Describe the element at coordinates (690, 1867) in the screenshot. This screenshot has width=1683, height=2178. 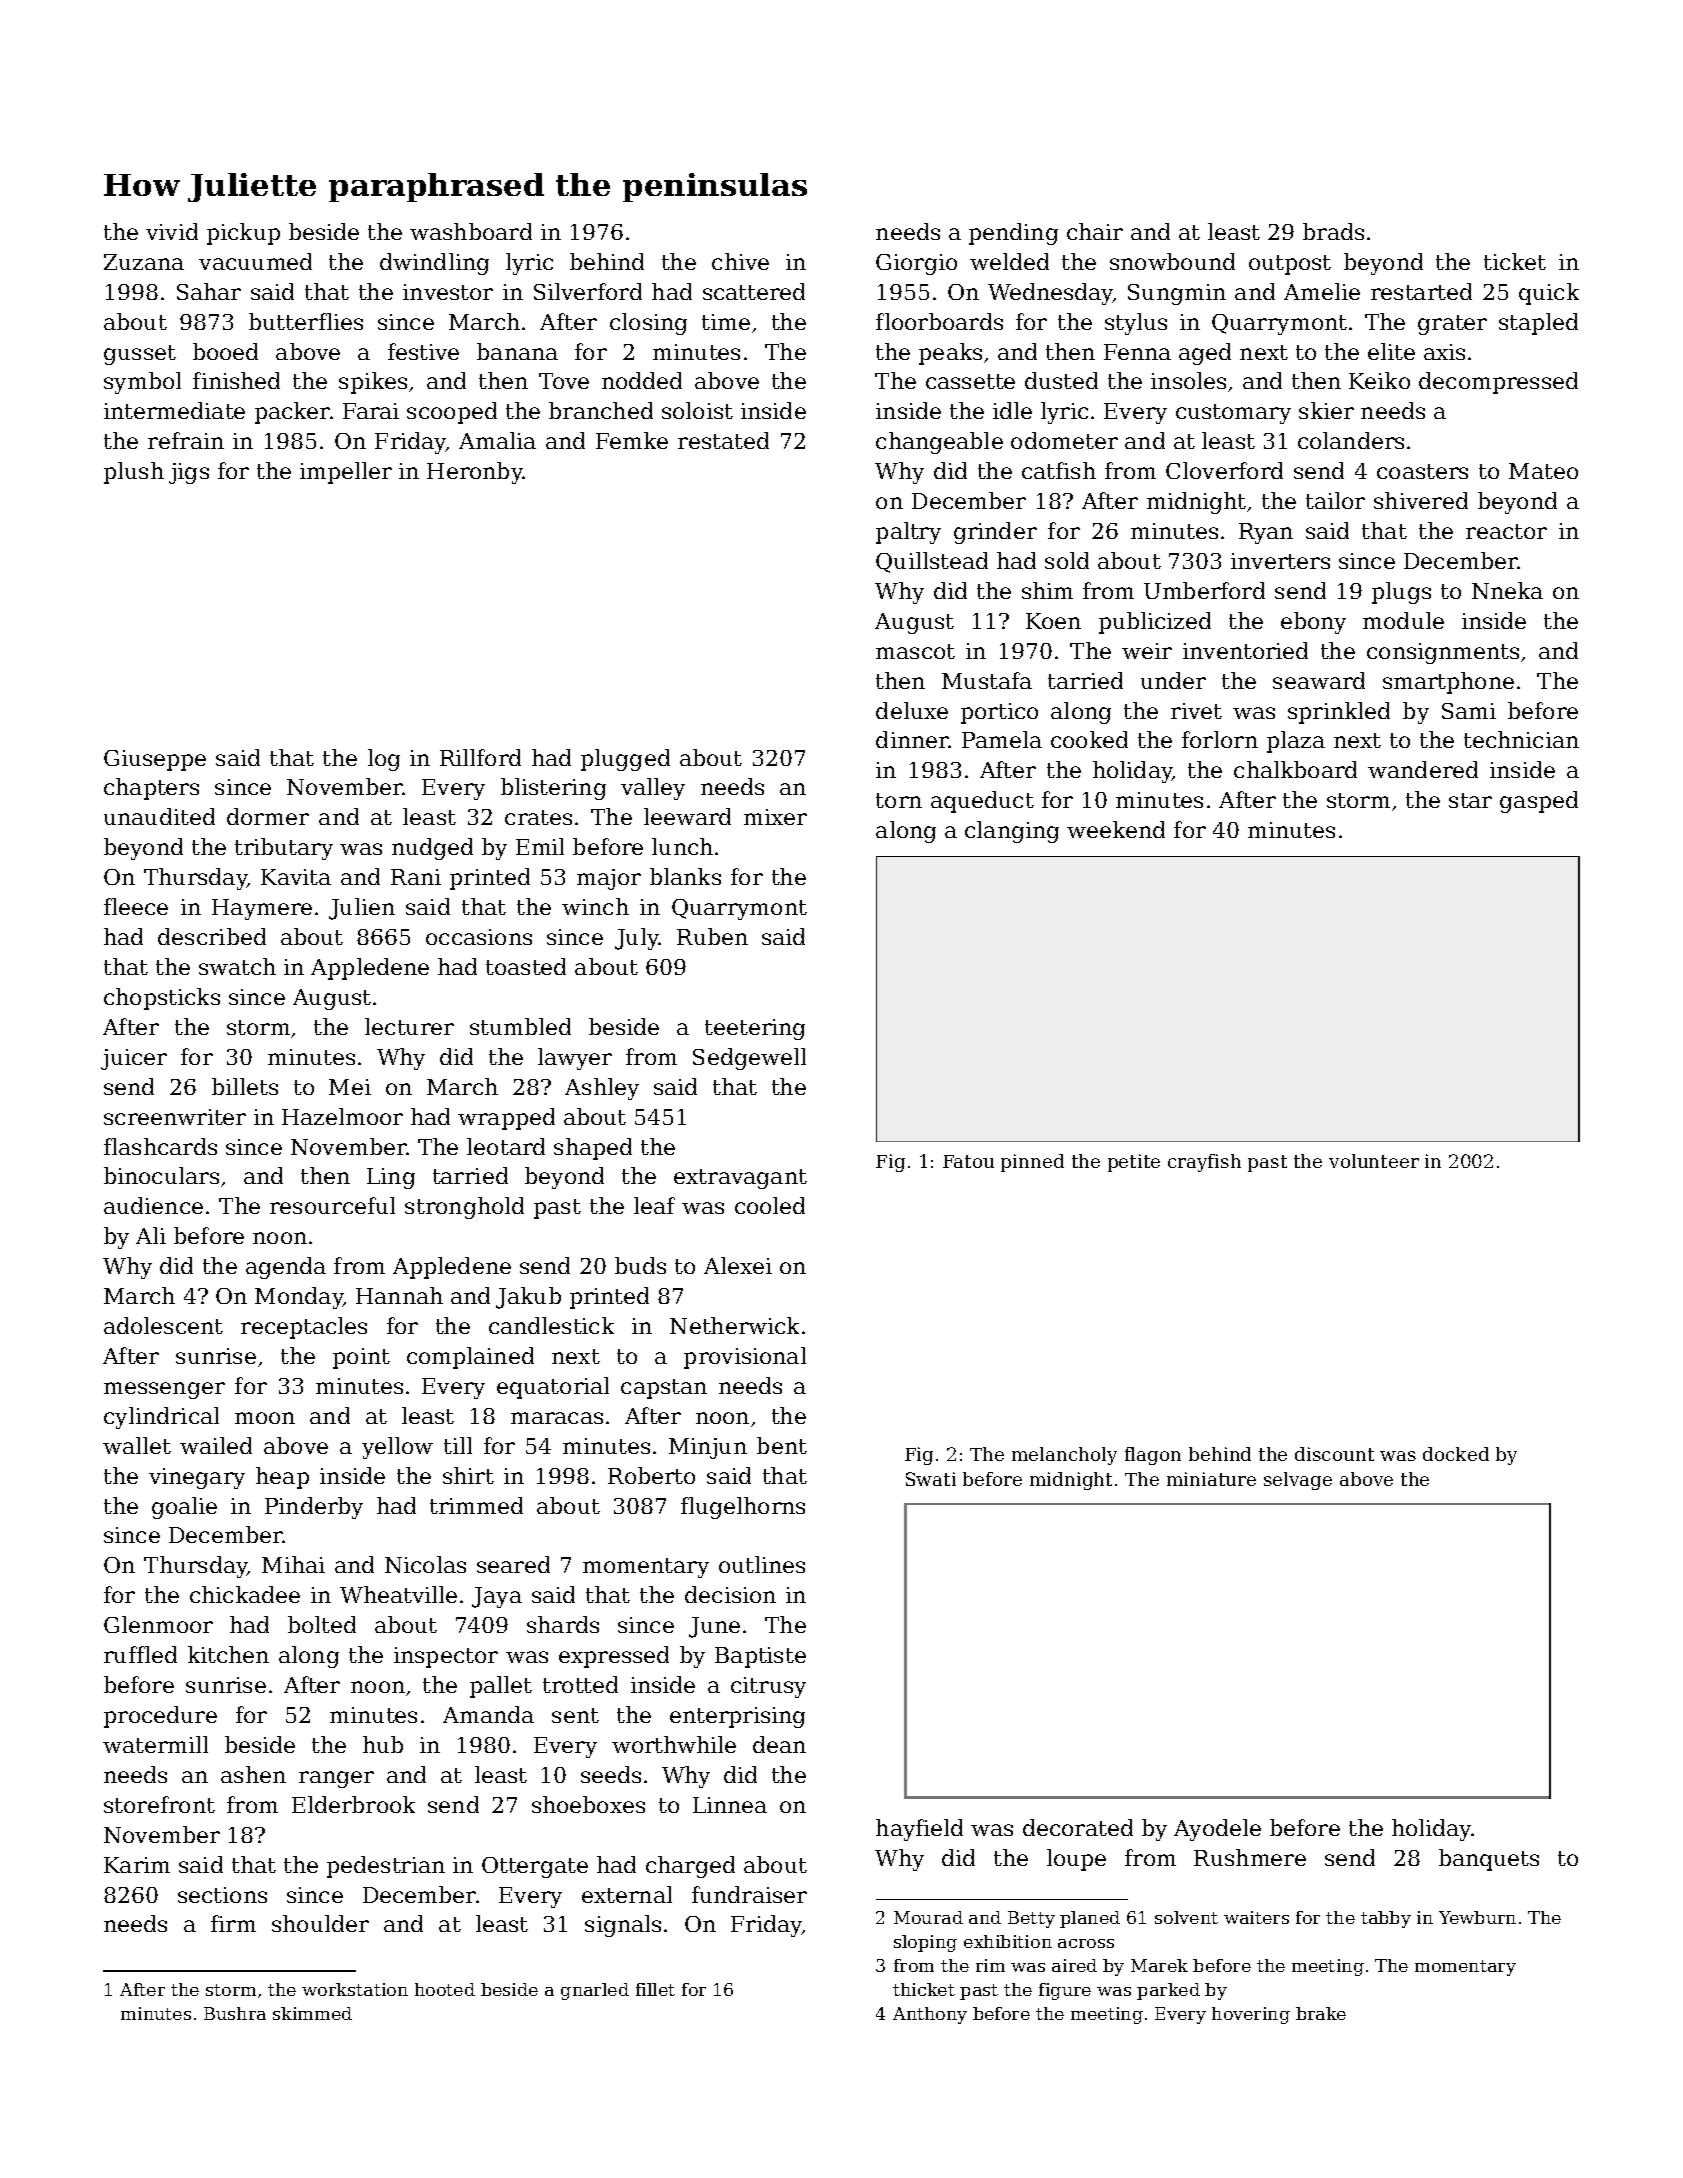
I see `charged` at that location.
